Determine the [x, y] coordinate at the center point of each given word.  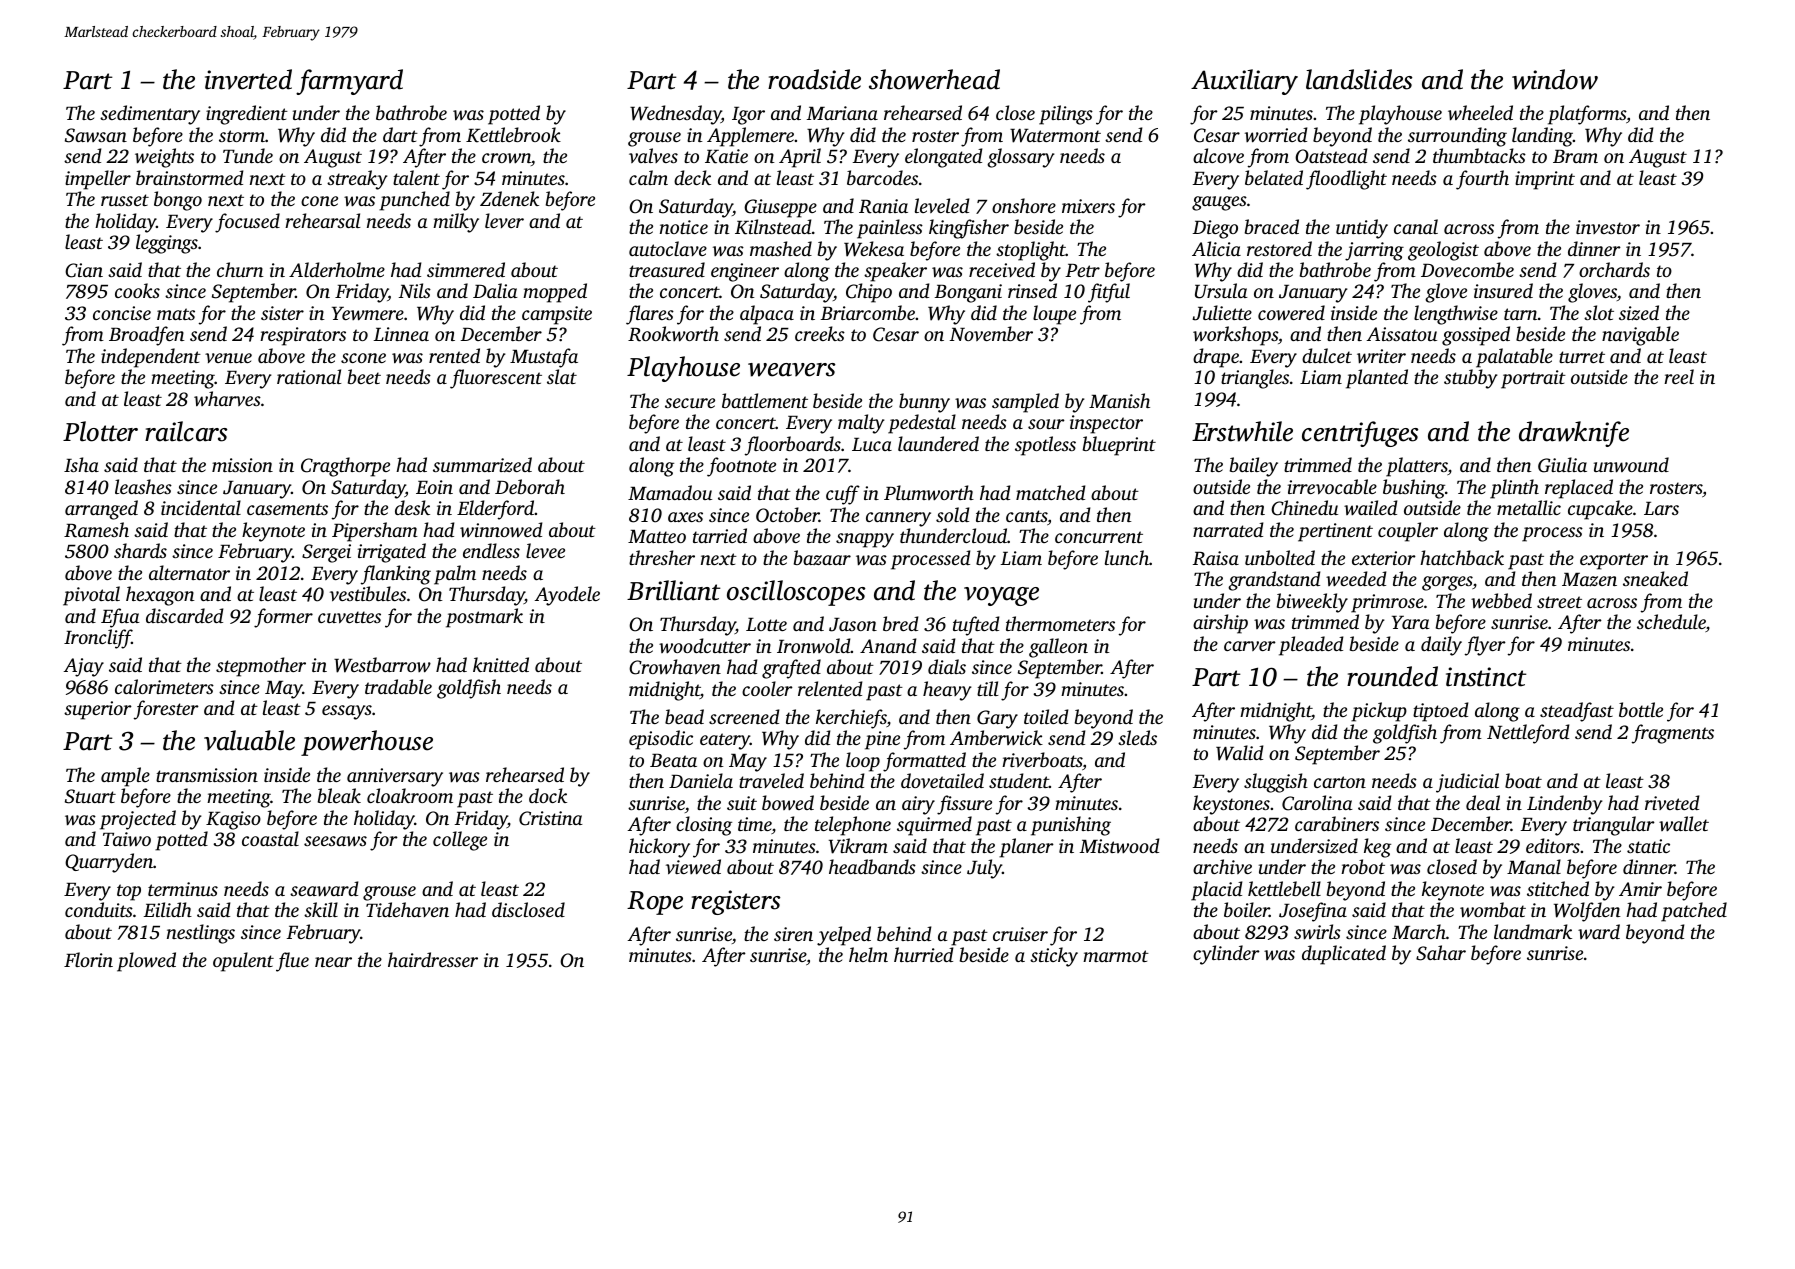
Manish [1119, 400]
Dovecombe [1467, 269]
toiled [1046, 716]
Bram [1575, 156]
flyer [1485, 646]
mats [176, 314]
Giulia [1562, 465]
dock [548, 795]
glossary [1021, 158]
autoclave [668, 248]
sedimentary [150, 115]
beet [364, 376]
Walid [1240, 753]
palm [455, 575]
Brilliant [674, 590]
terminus [183, 889]
